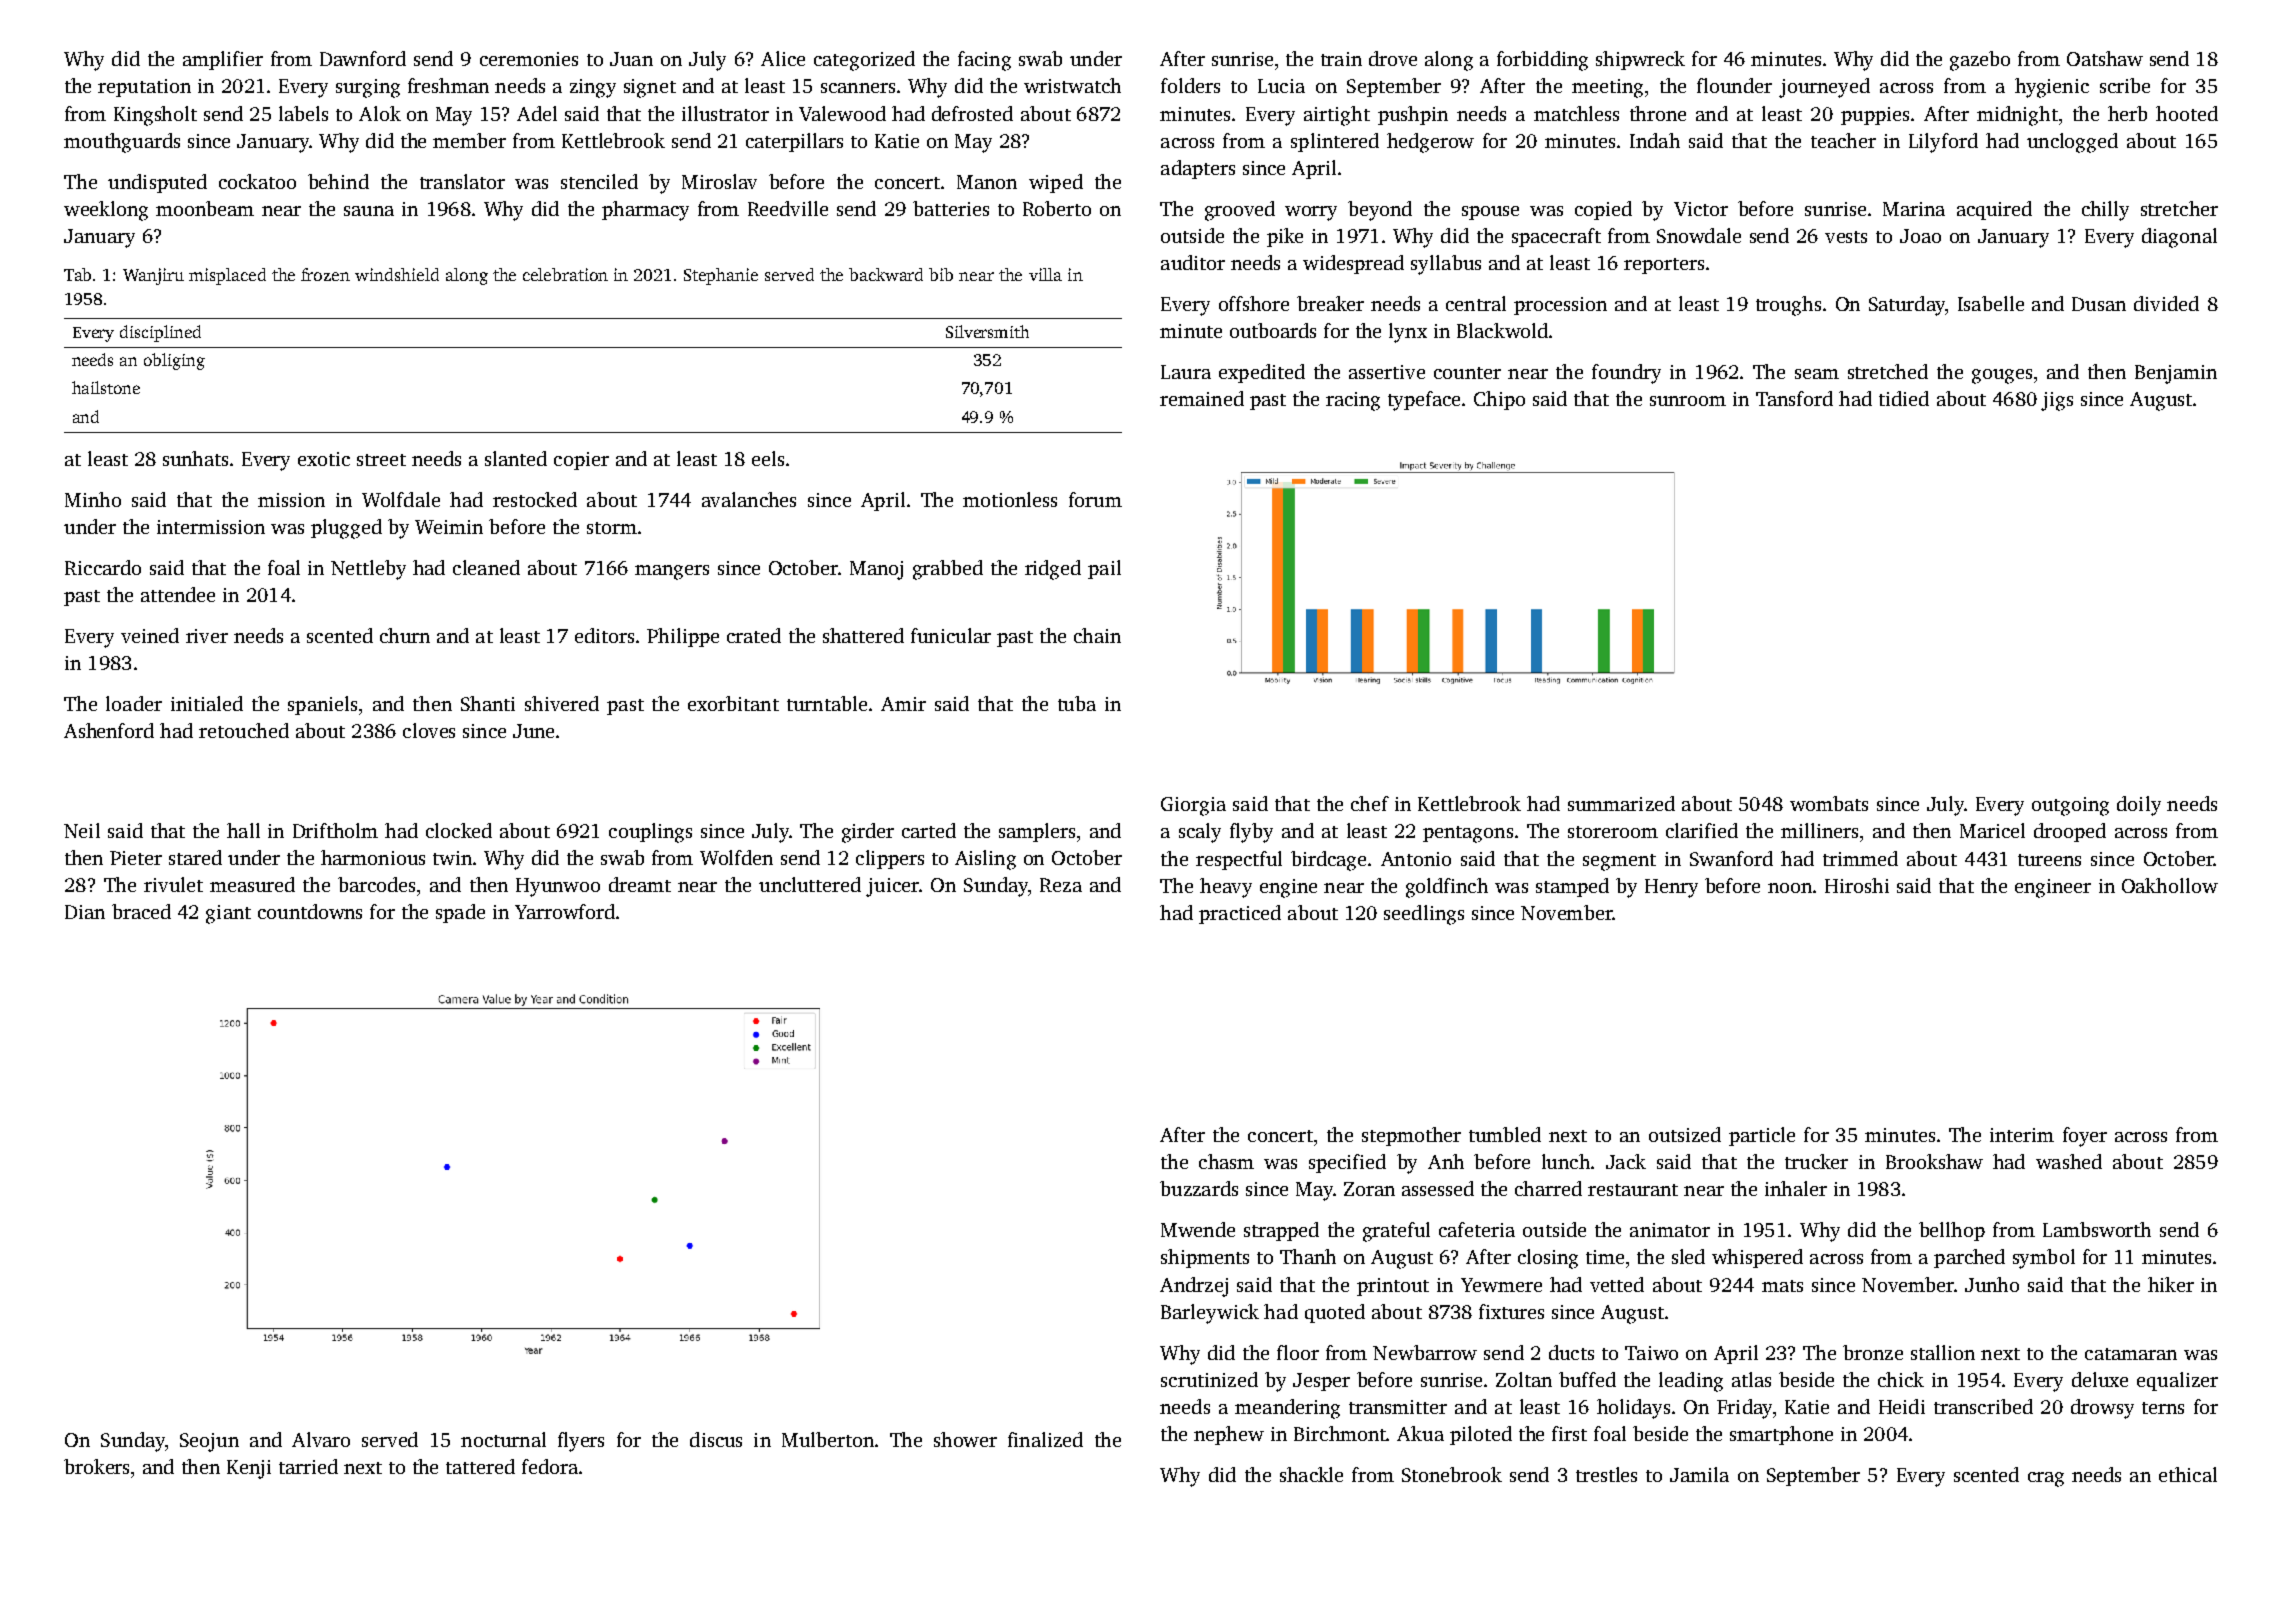 This screenshot has width=2282, height=1614. Describe the element at coordinates (1980, 61) in the screenshot. I see `gazebo` at that location.
